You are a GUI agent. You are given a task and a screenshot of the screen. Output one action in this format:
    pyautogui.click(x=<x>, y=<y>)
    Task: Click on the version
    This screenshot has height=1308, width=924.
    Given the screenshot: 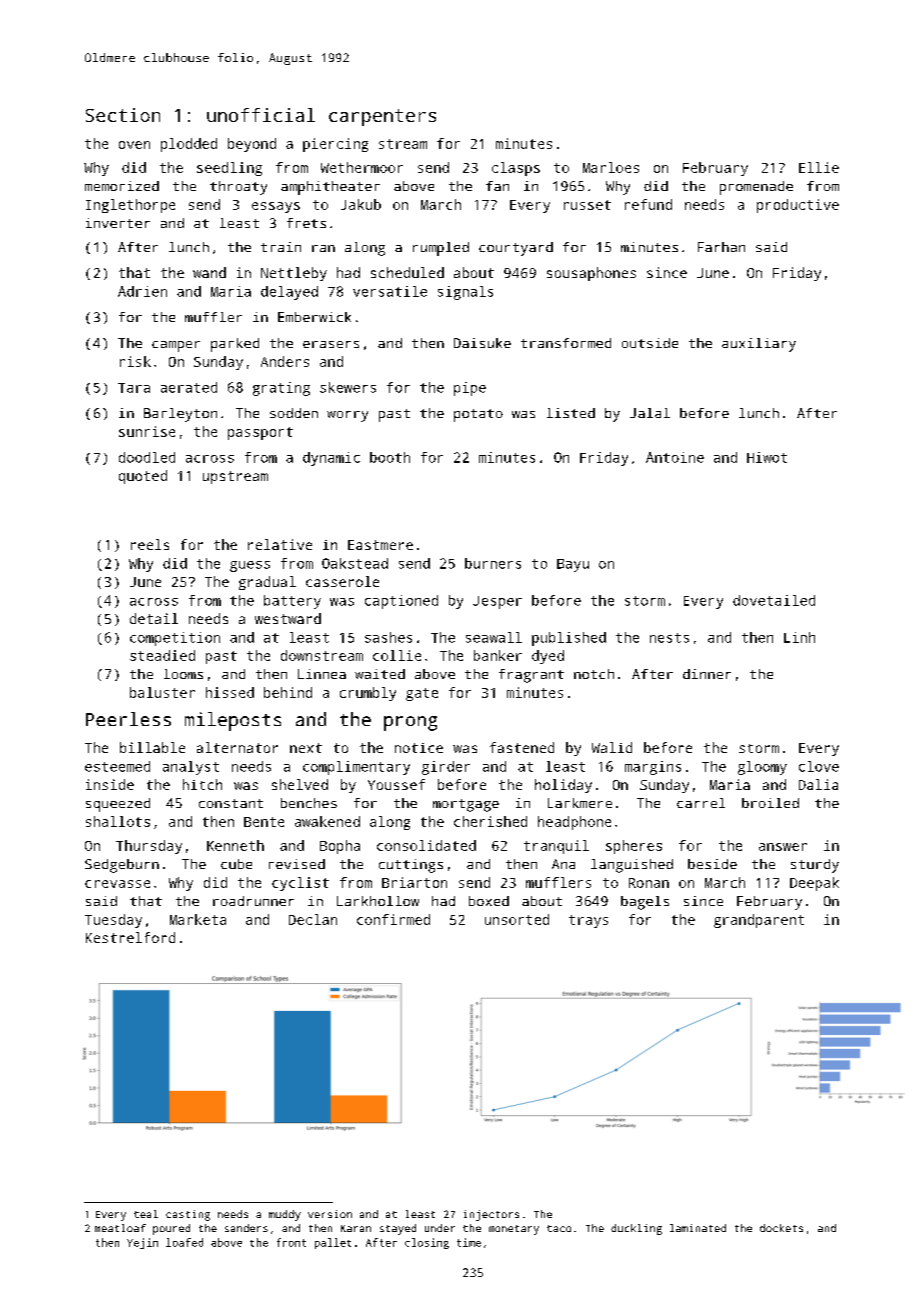 What is the action you would take?
    pyautogui.click(x=330, y=1214)
